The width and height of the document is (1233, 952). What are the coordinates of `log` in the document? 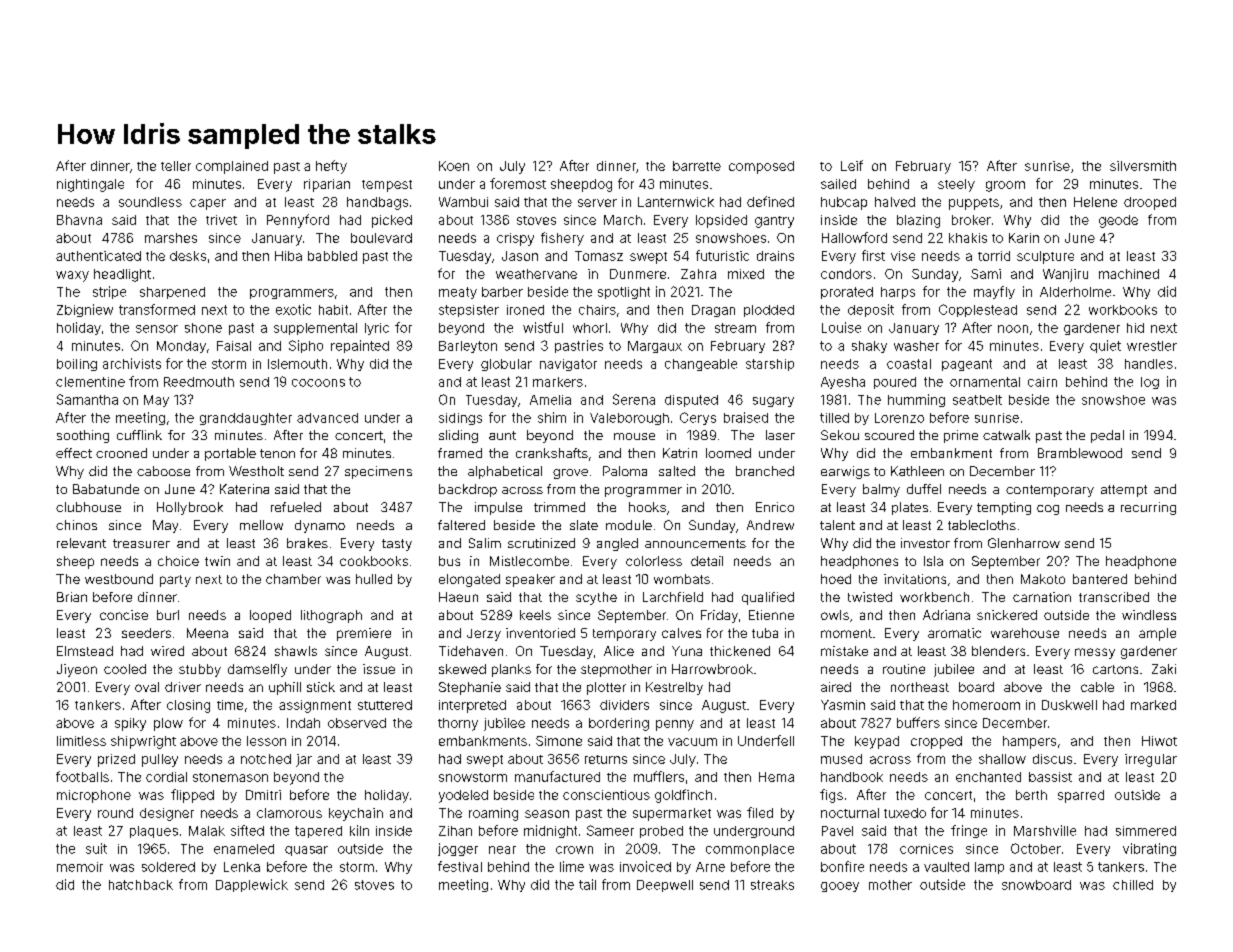 It's located at (1150, 383).
